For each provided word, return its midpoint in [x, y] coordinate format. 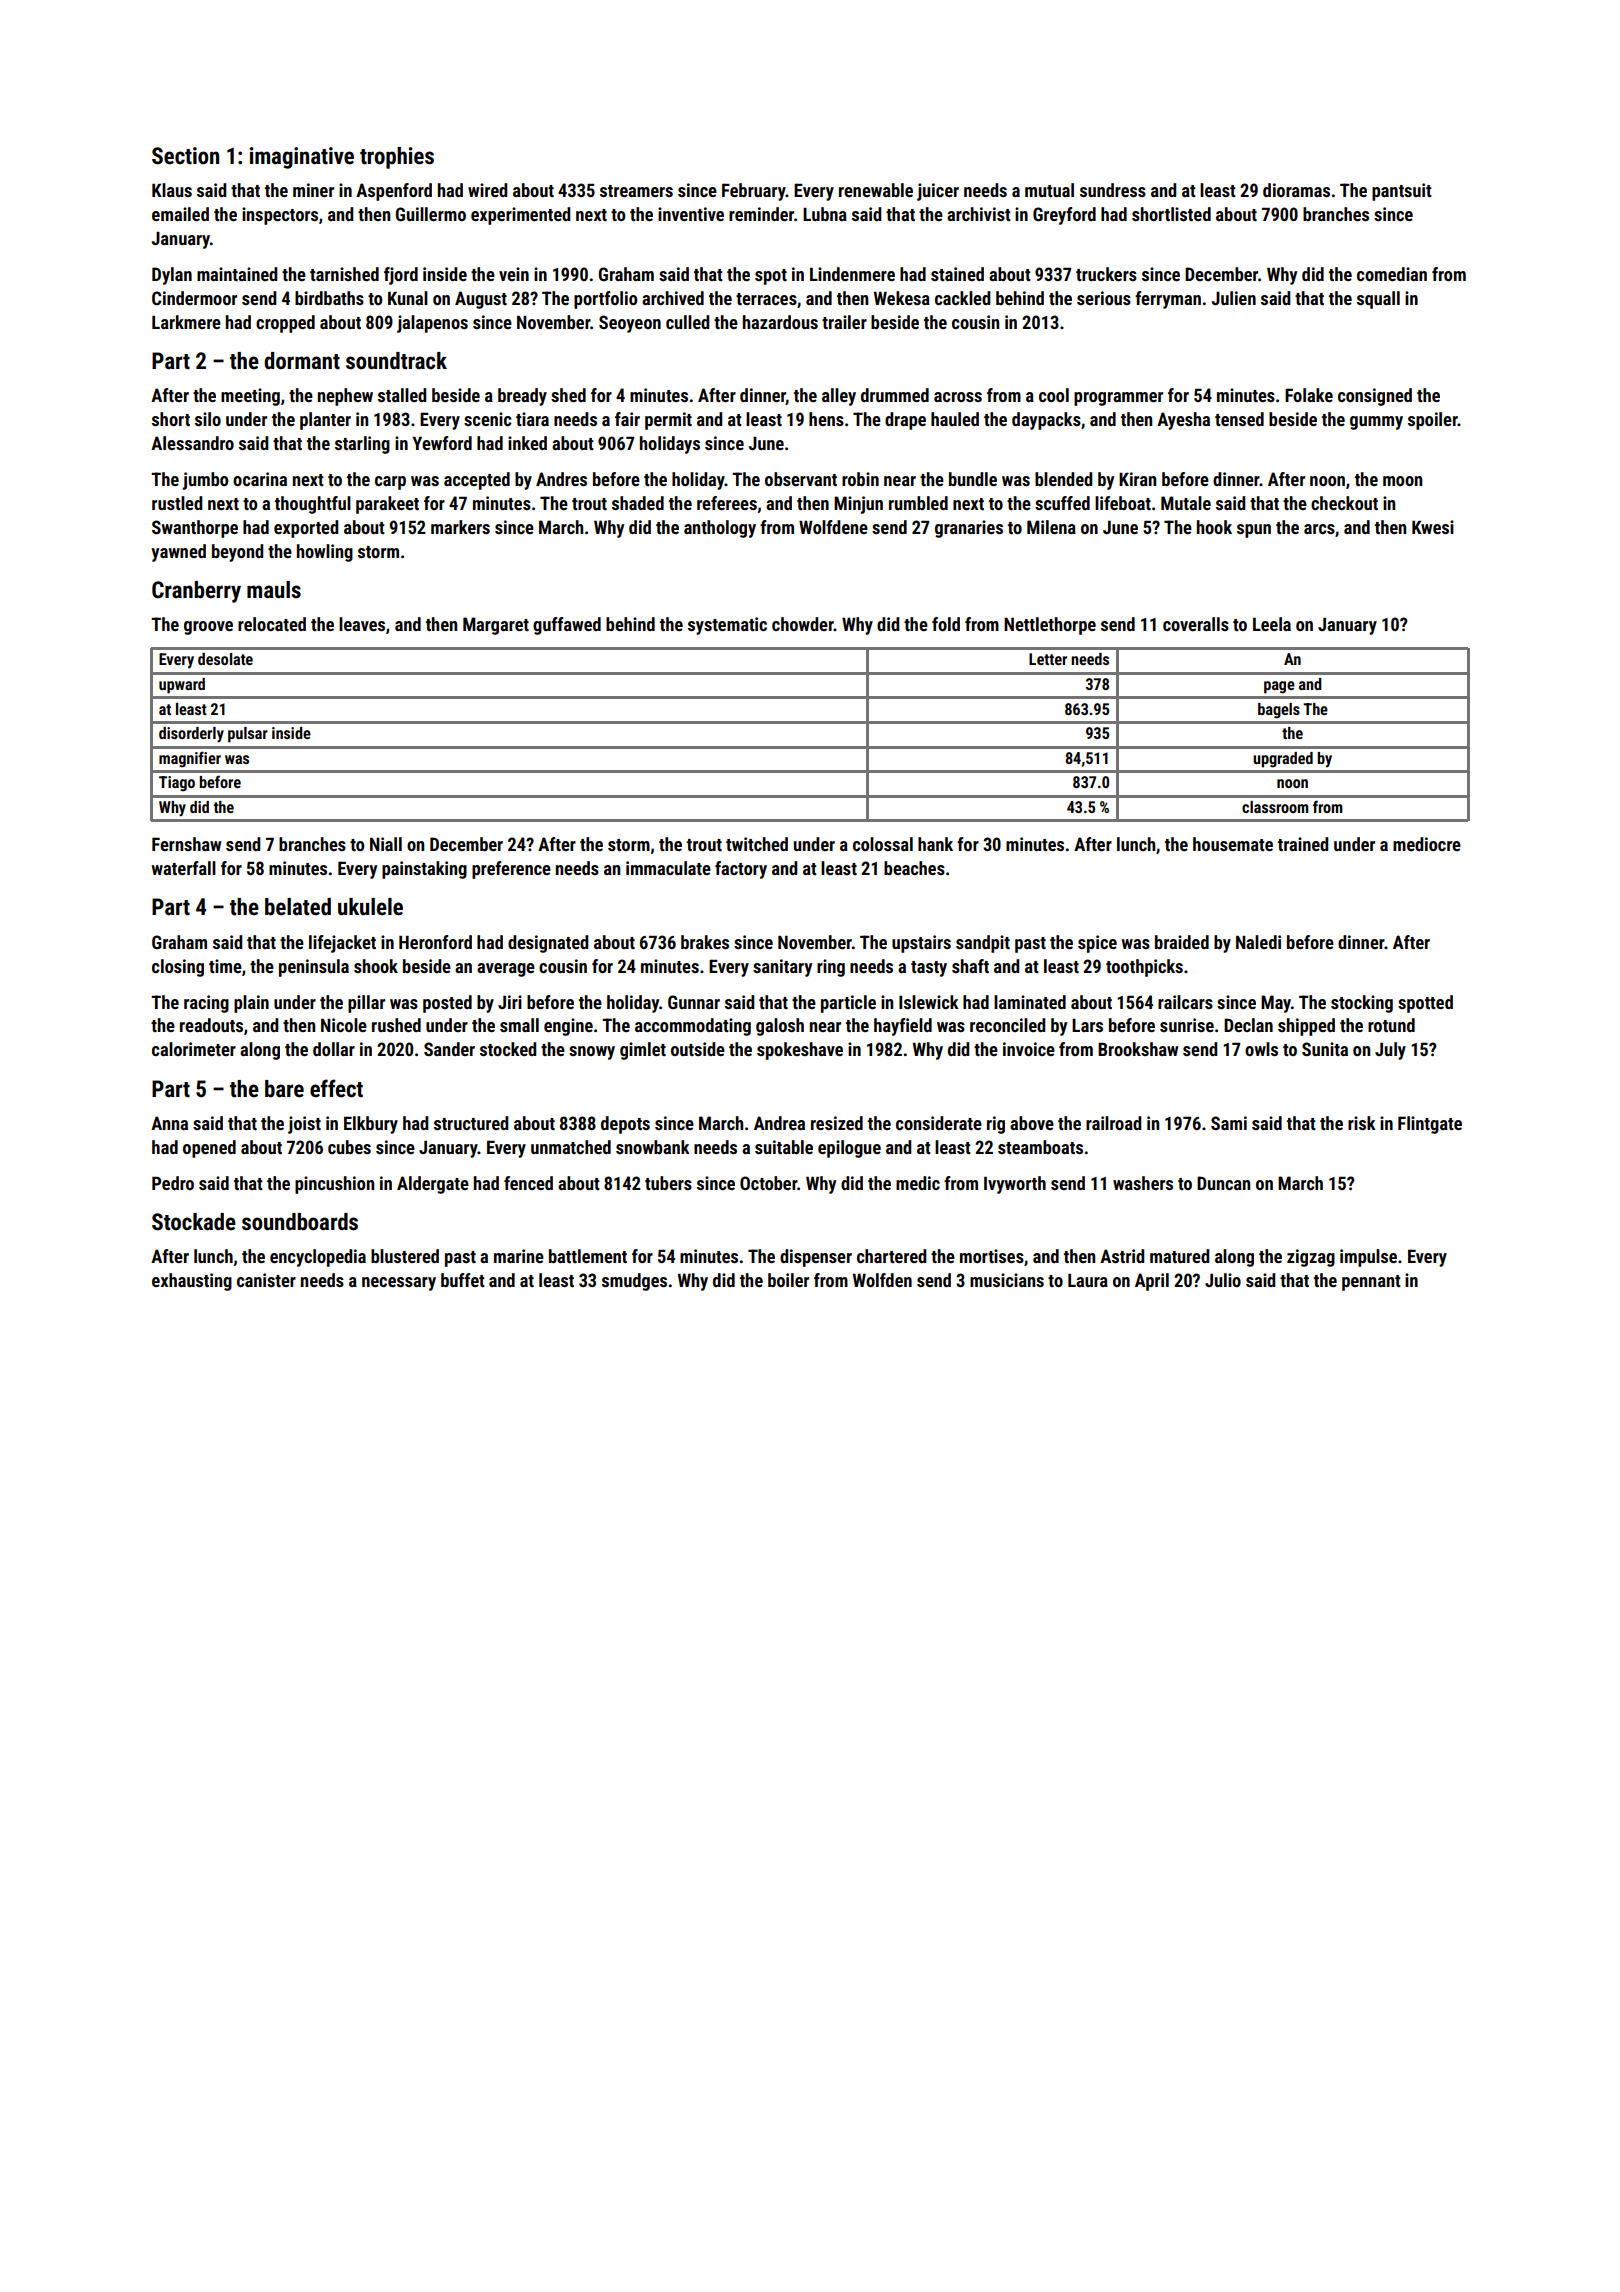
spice [1097, 944]
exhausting [192, 1282]
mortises [992, 1256]
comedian [1392, 274]
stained [957, 274]
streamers [636, 191]
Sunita [1325, 1049]
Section [185, 156]
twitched [757, 844]
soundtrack [396, 361]
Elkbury [371, 1125]
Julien [1234, 298]
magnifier [190, 759]
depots [625, 1125]
